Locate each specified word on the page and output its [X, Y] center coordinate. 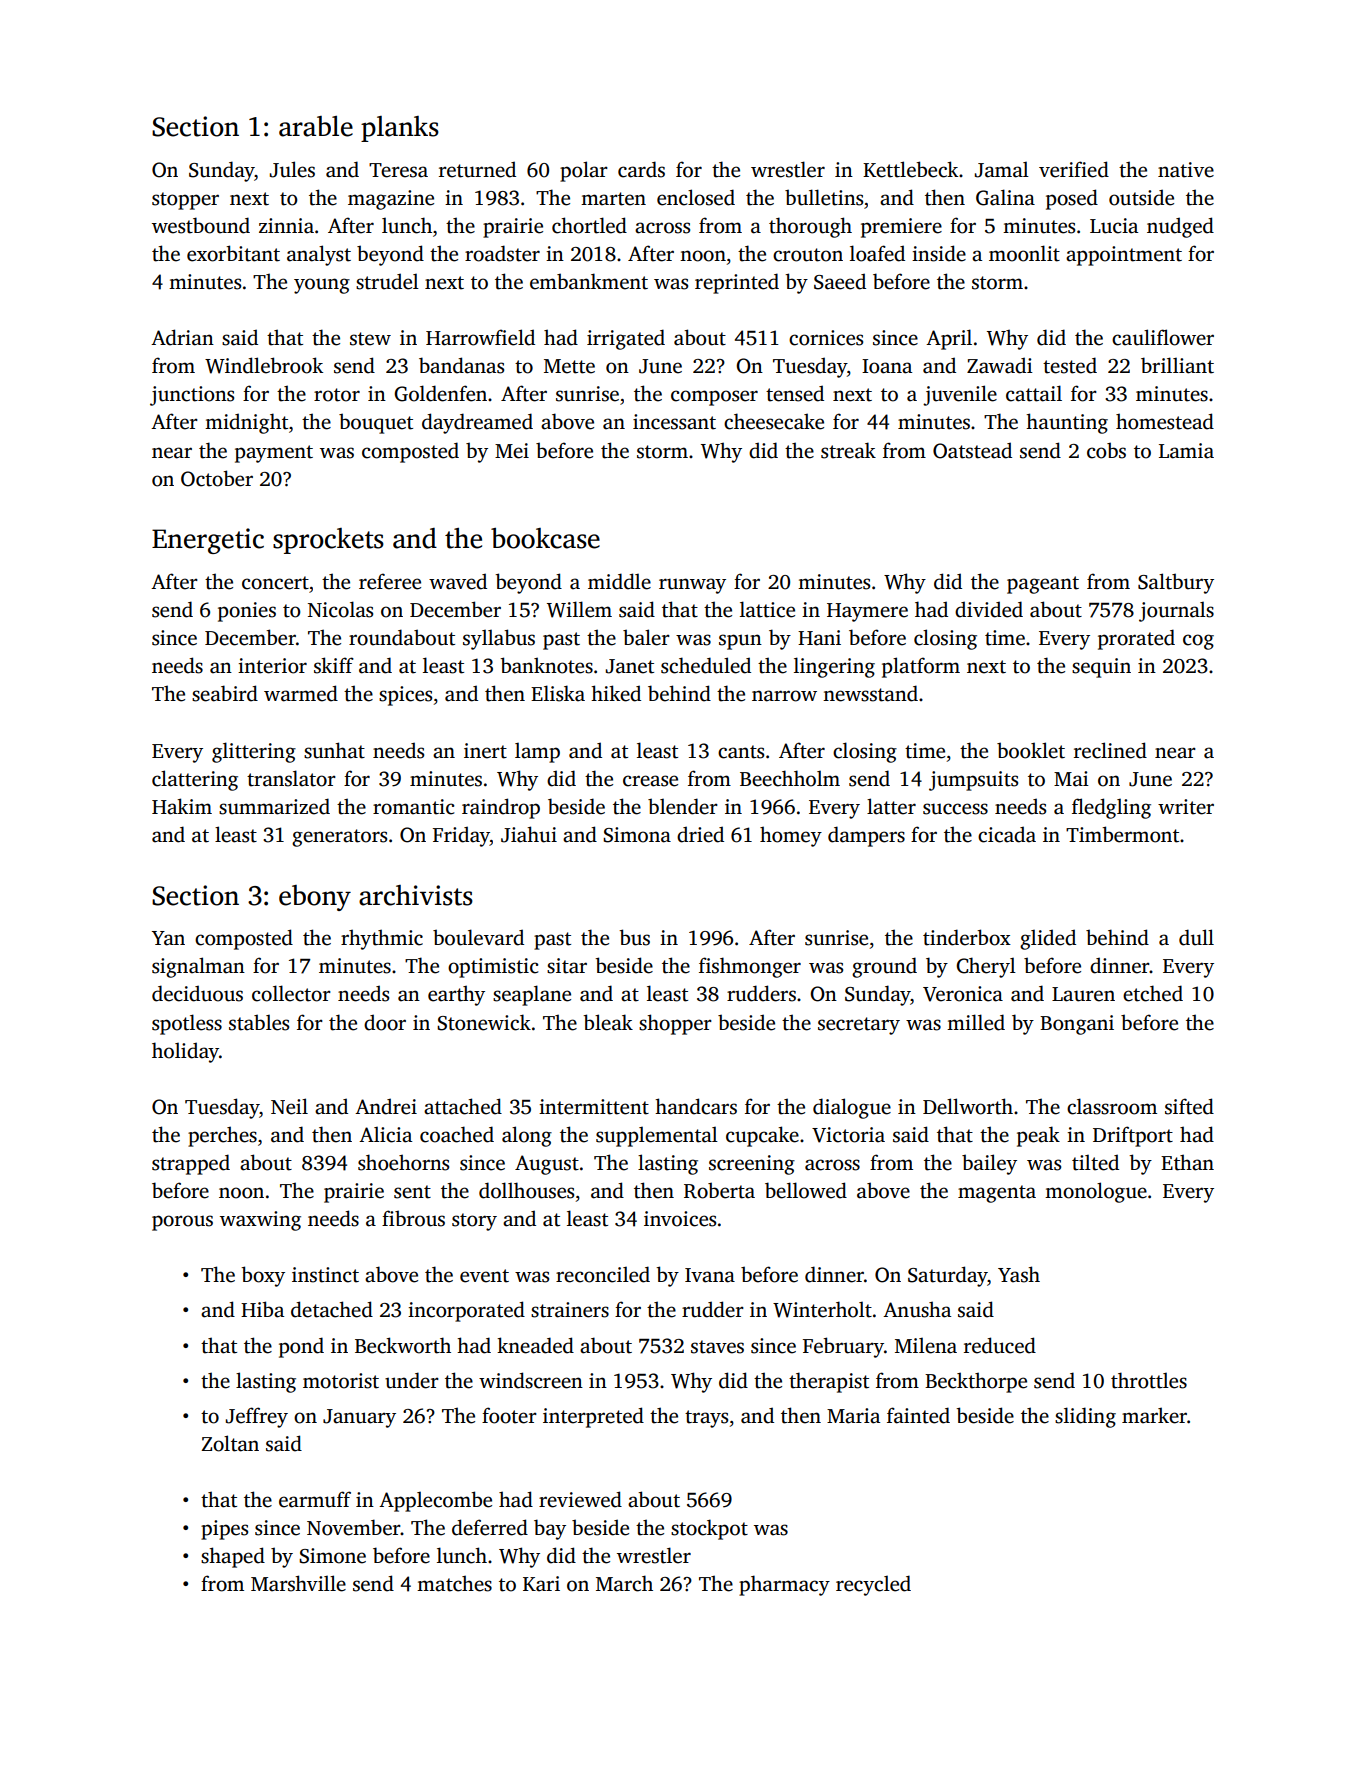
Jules [292, 169]
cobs [1106, 450]
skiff [334, 665]
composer [714, 398]
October [217, 478]
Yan [168, 938]
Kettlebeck [910, 169]
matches [454, 1583]
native [1186, 170]
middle [619, 581]
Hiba [262, 1309]
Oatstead [972, 450]
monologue [1096, 1192]
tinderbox [967, 937]
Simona [637, 835]
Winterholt [822, 1309]
